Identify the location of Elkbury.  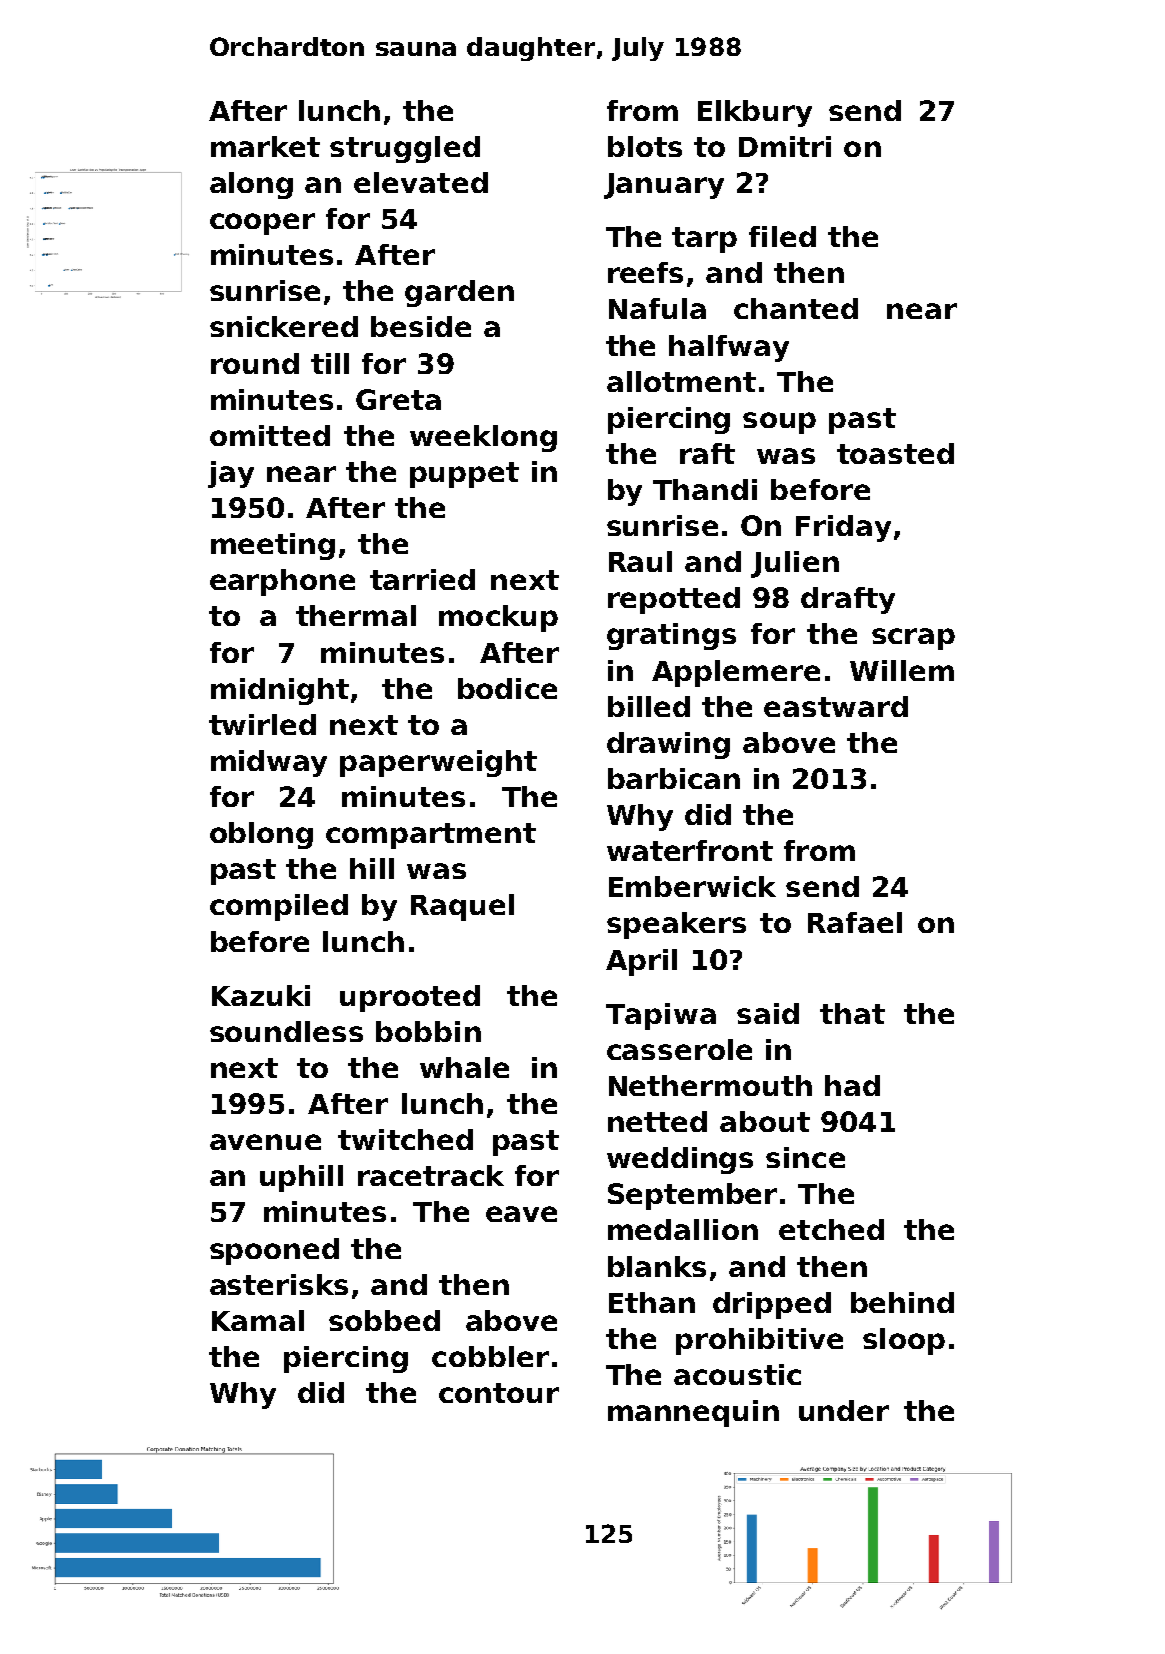
(755, 113).
